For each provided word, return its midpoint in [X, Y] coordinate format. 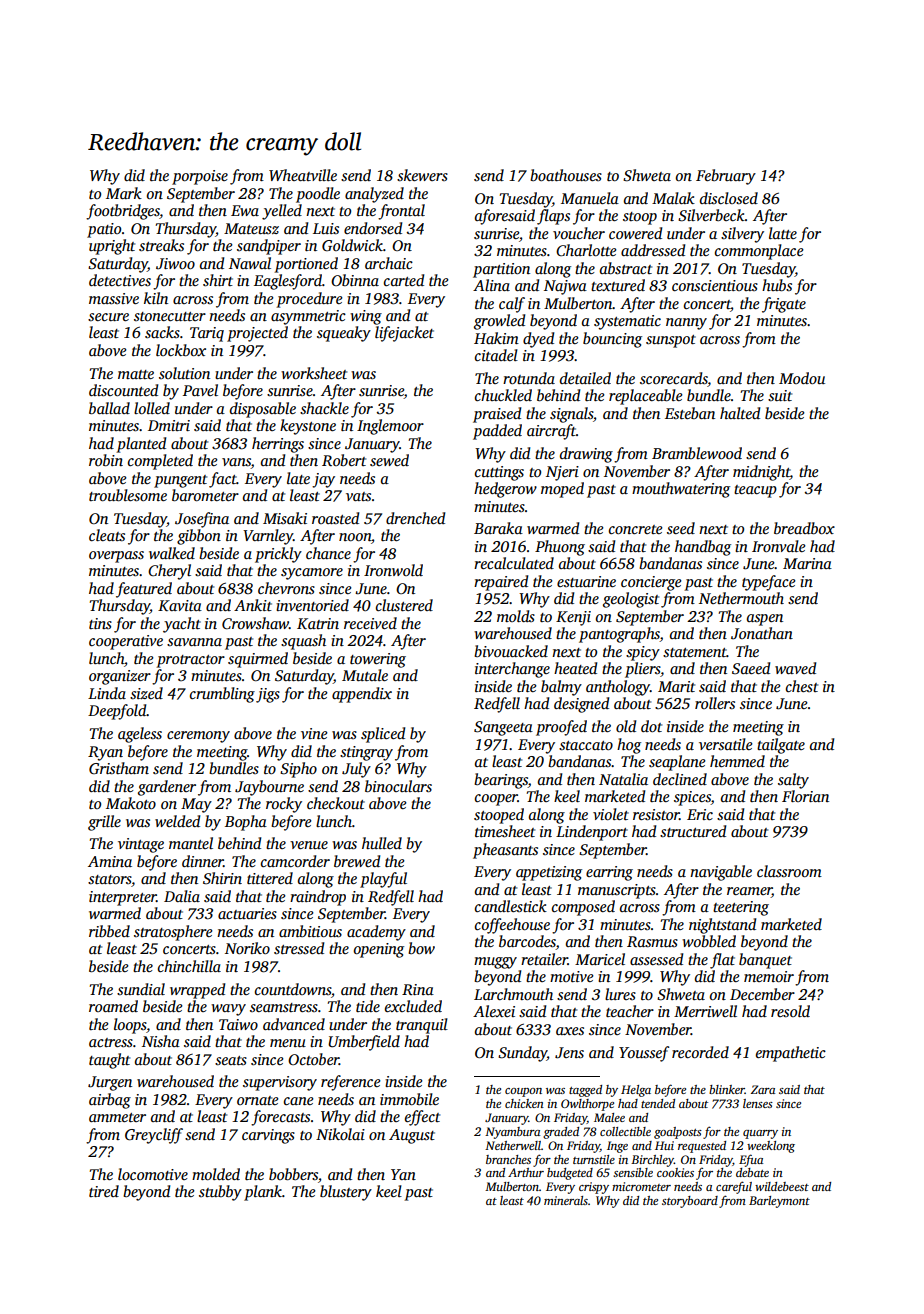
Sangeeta [503, 728]
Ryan [105, 753]
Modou [802, 378]
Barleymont [779, 1202]
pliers [643, 670]
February [726, 177]
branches [508, 1159]
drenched [415, 518]
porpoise [200, 177]
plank [263, 1193]
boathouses [566, 175]
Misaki [285, 518]
